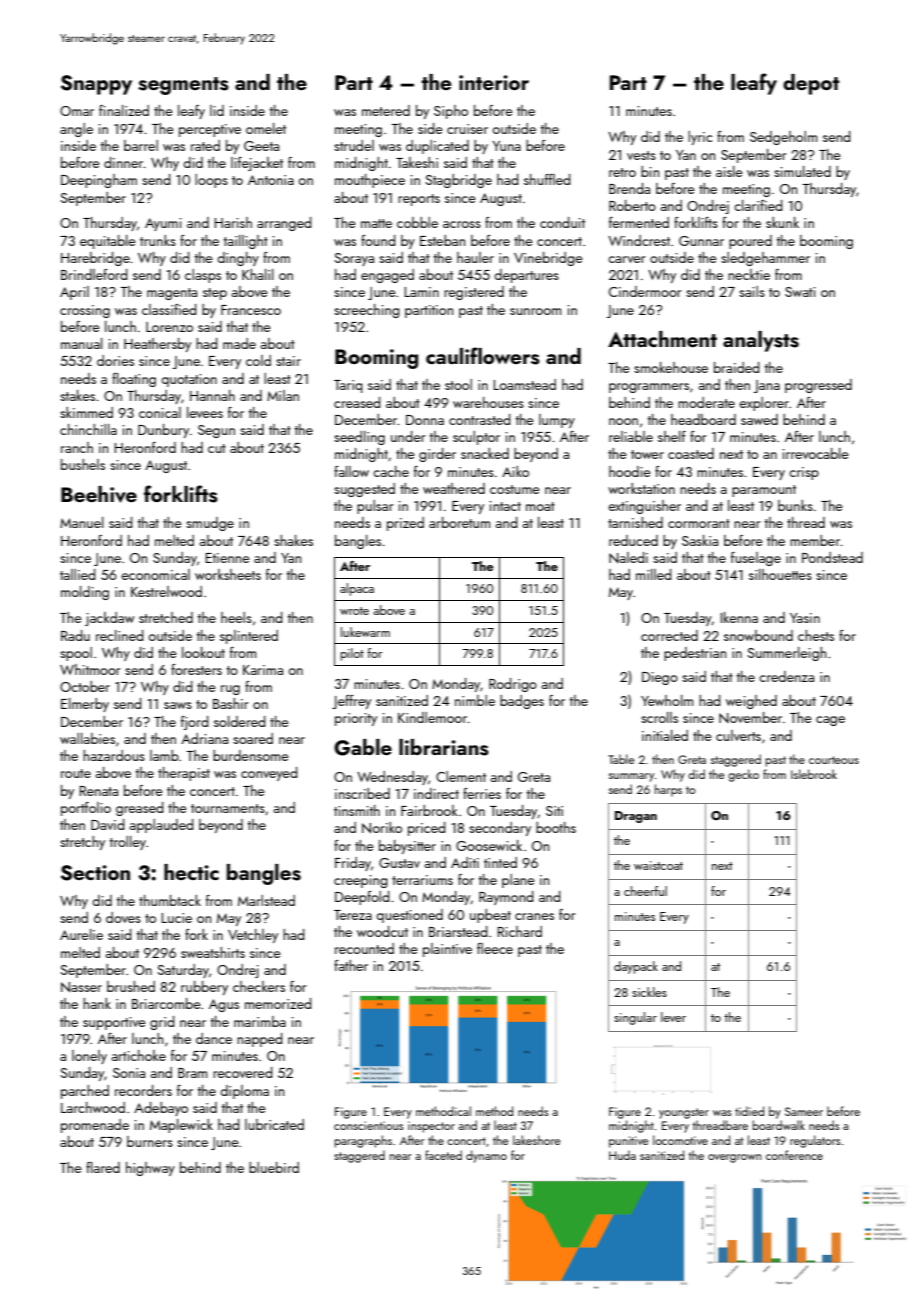 The height and width of the page is (1308, 924). I want to click on lonely, so click(89, 1057).
